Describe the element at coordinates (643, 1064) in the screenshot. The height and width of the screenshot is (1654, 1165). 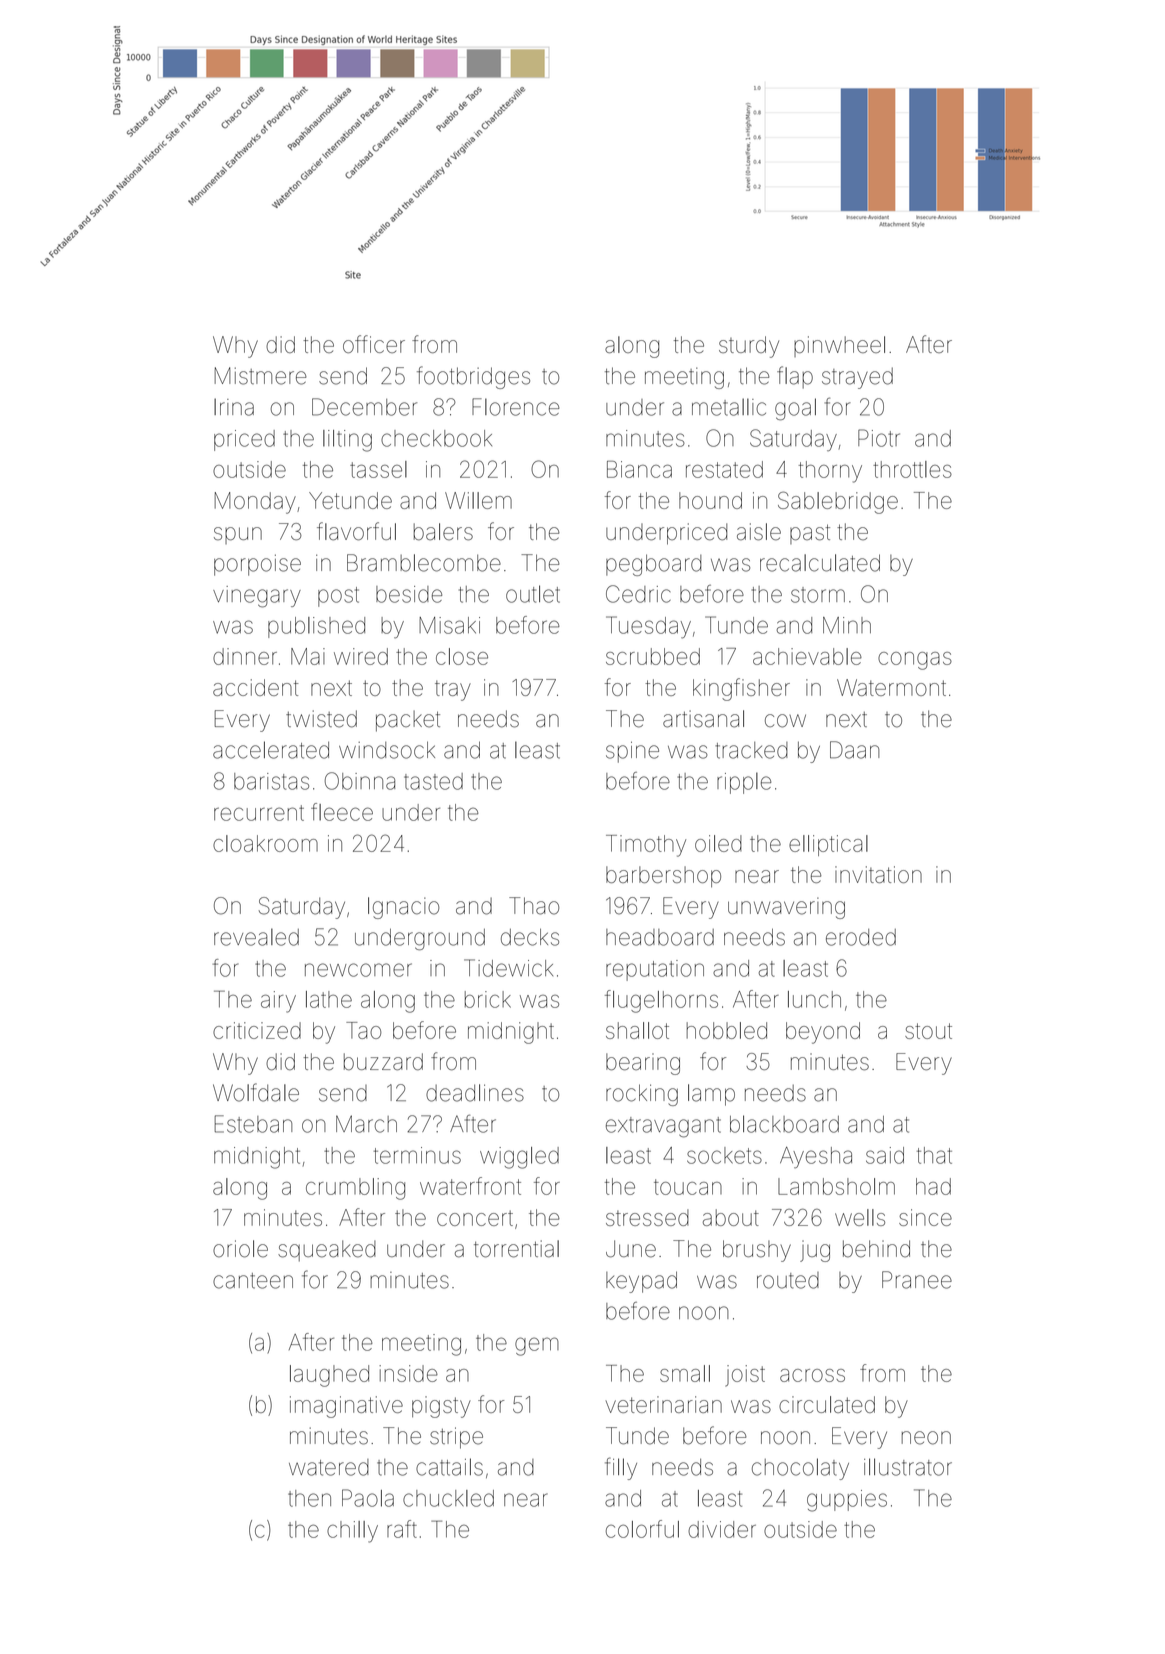
I see `bearing` at that location.
